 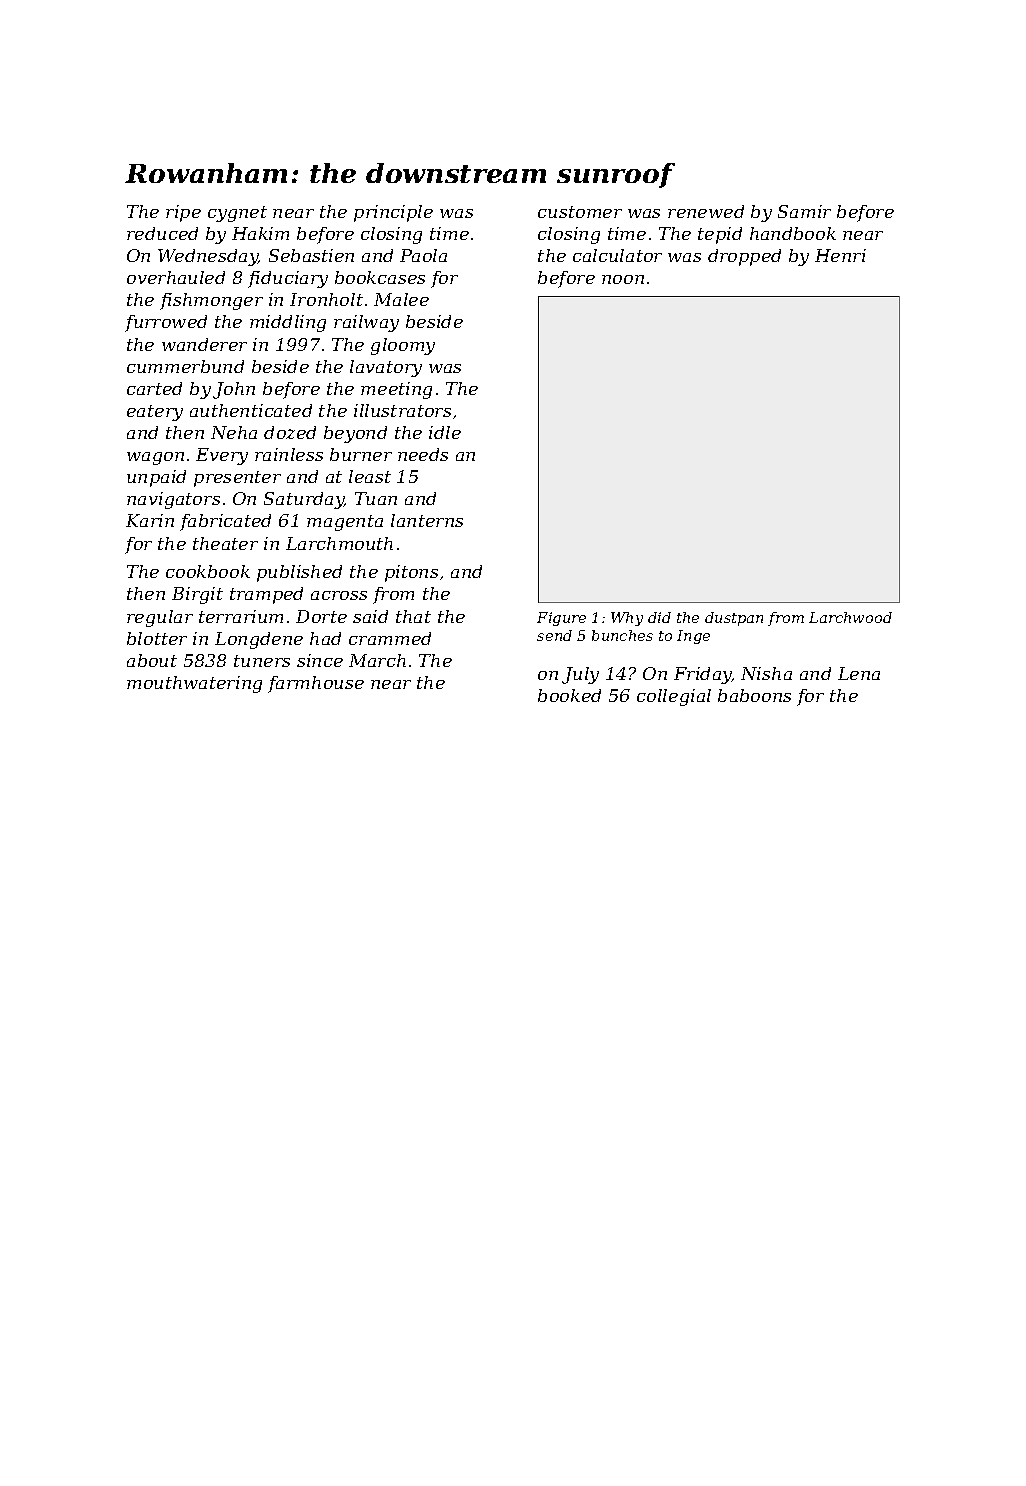 What do you see at coordinates (326, 299) in the page?
I see `Ironholt` at bounding box center [326, 299].
